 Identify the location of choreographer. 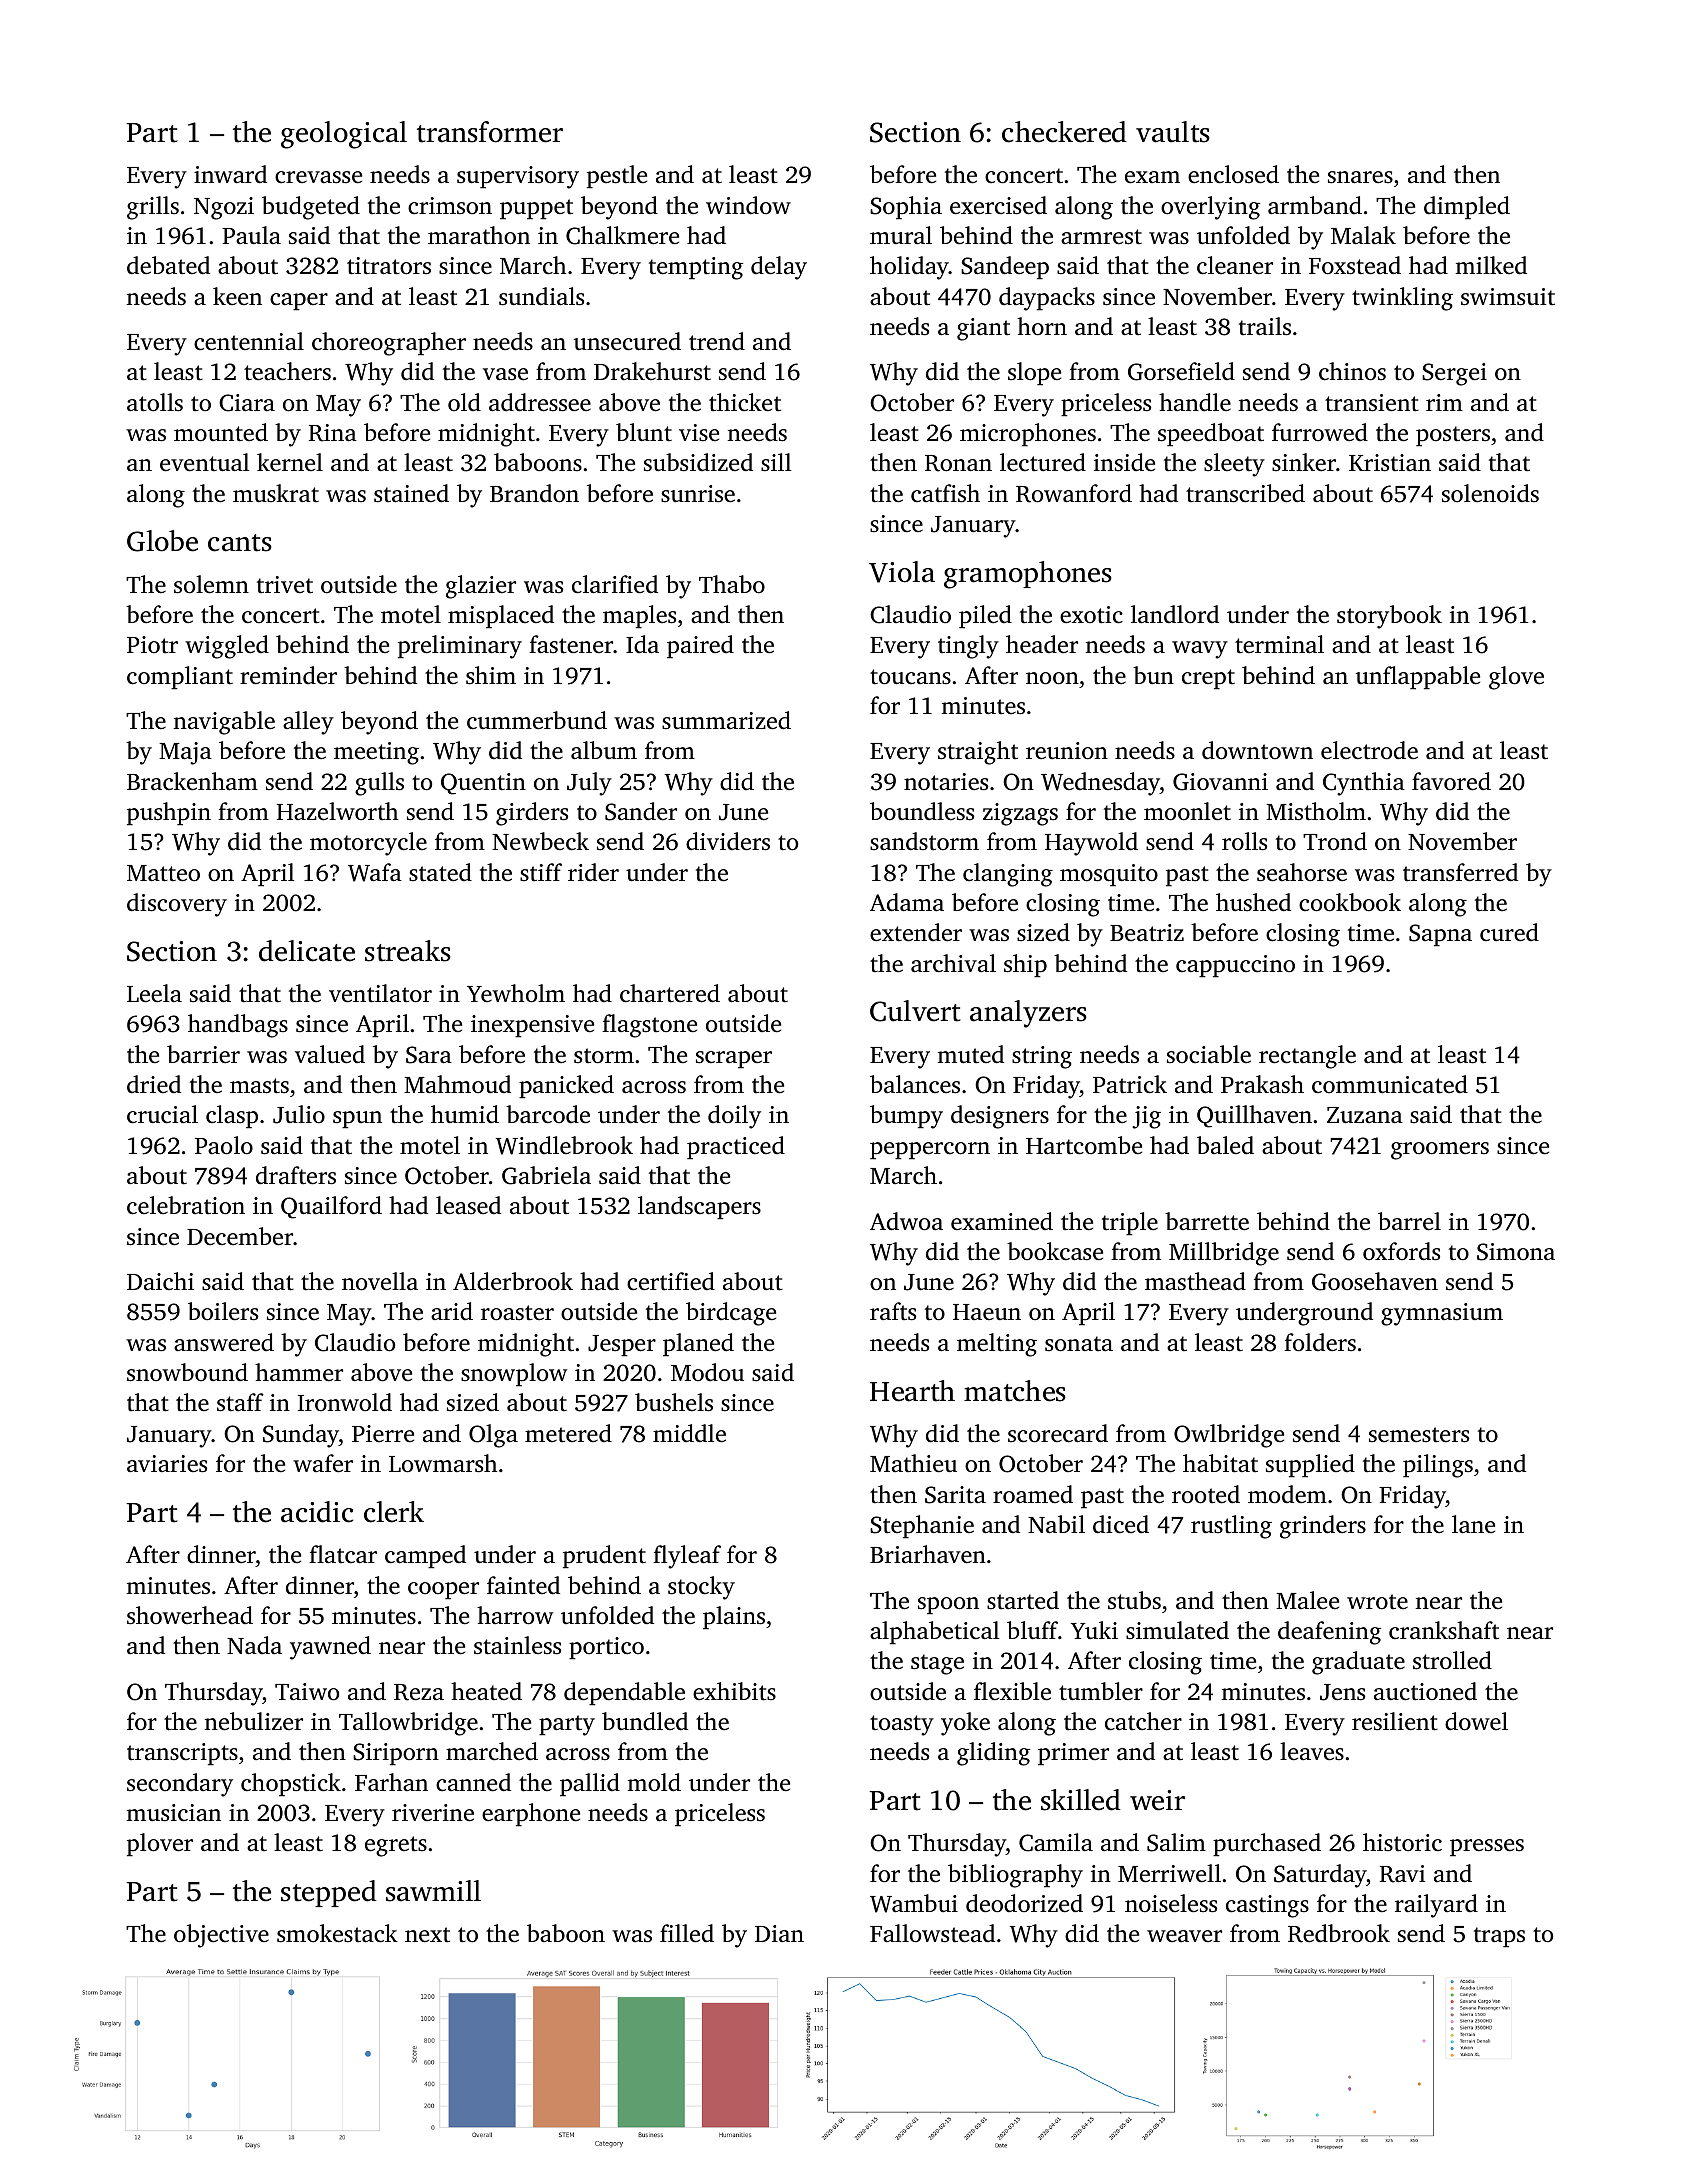
(389, 344).
